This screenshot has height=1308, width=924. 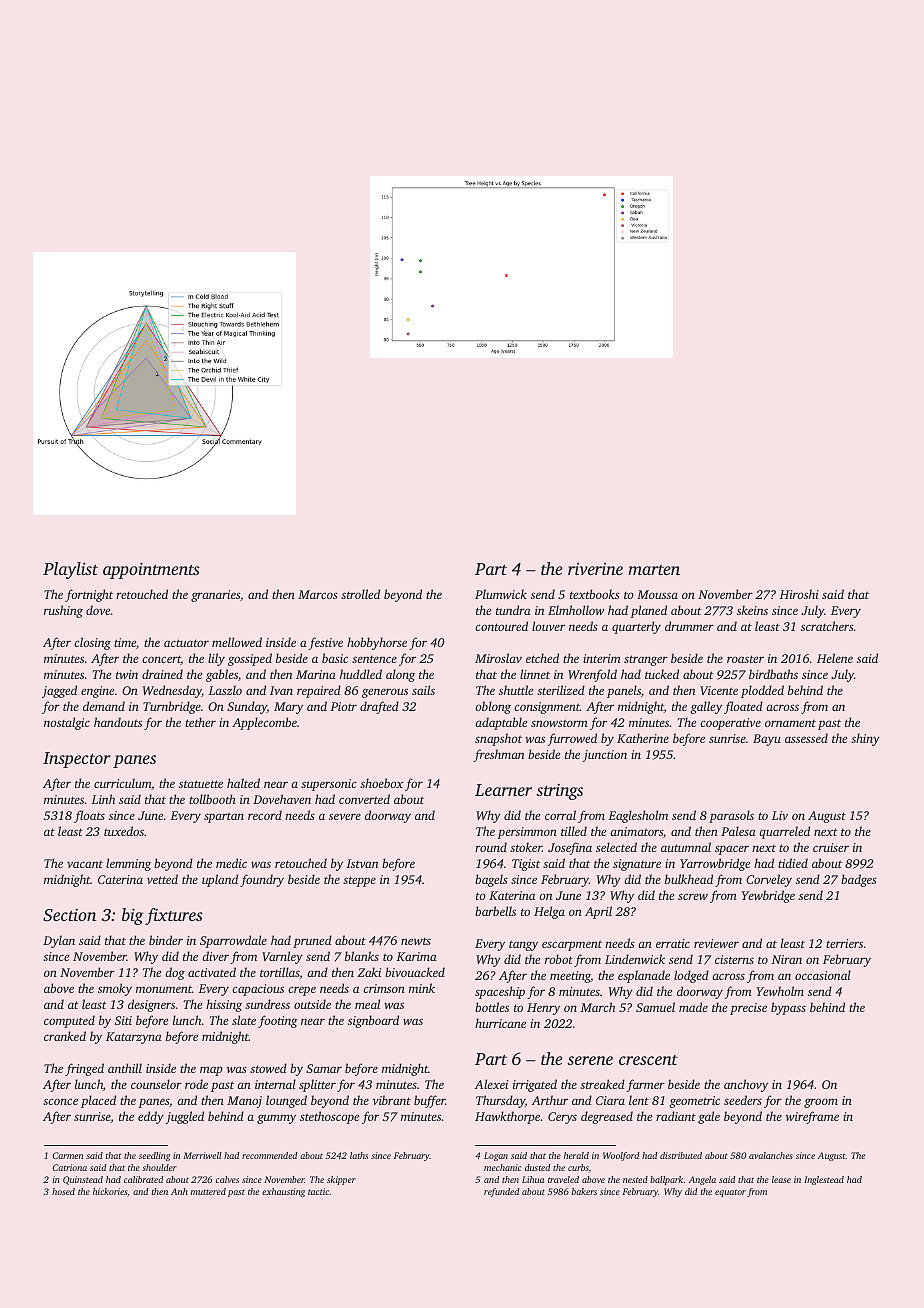 What do you see at coordinates (243, 783) in the screenshot?
I see `halted` at bounding box center [243, 783].
